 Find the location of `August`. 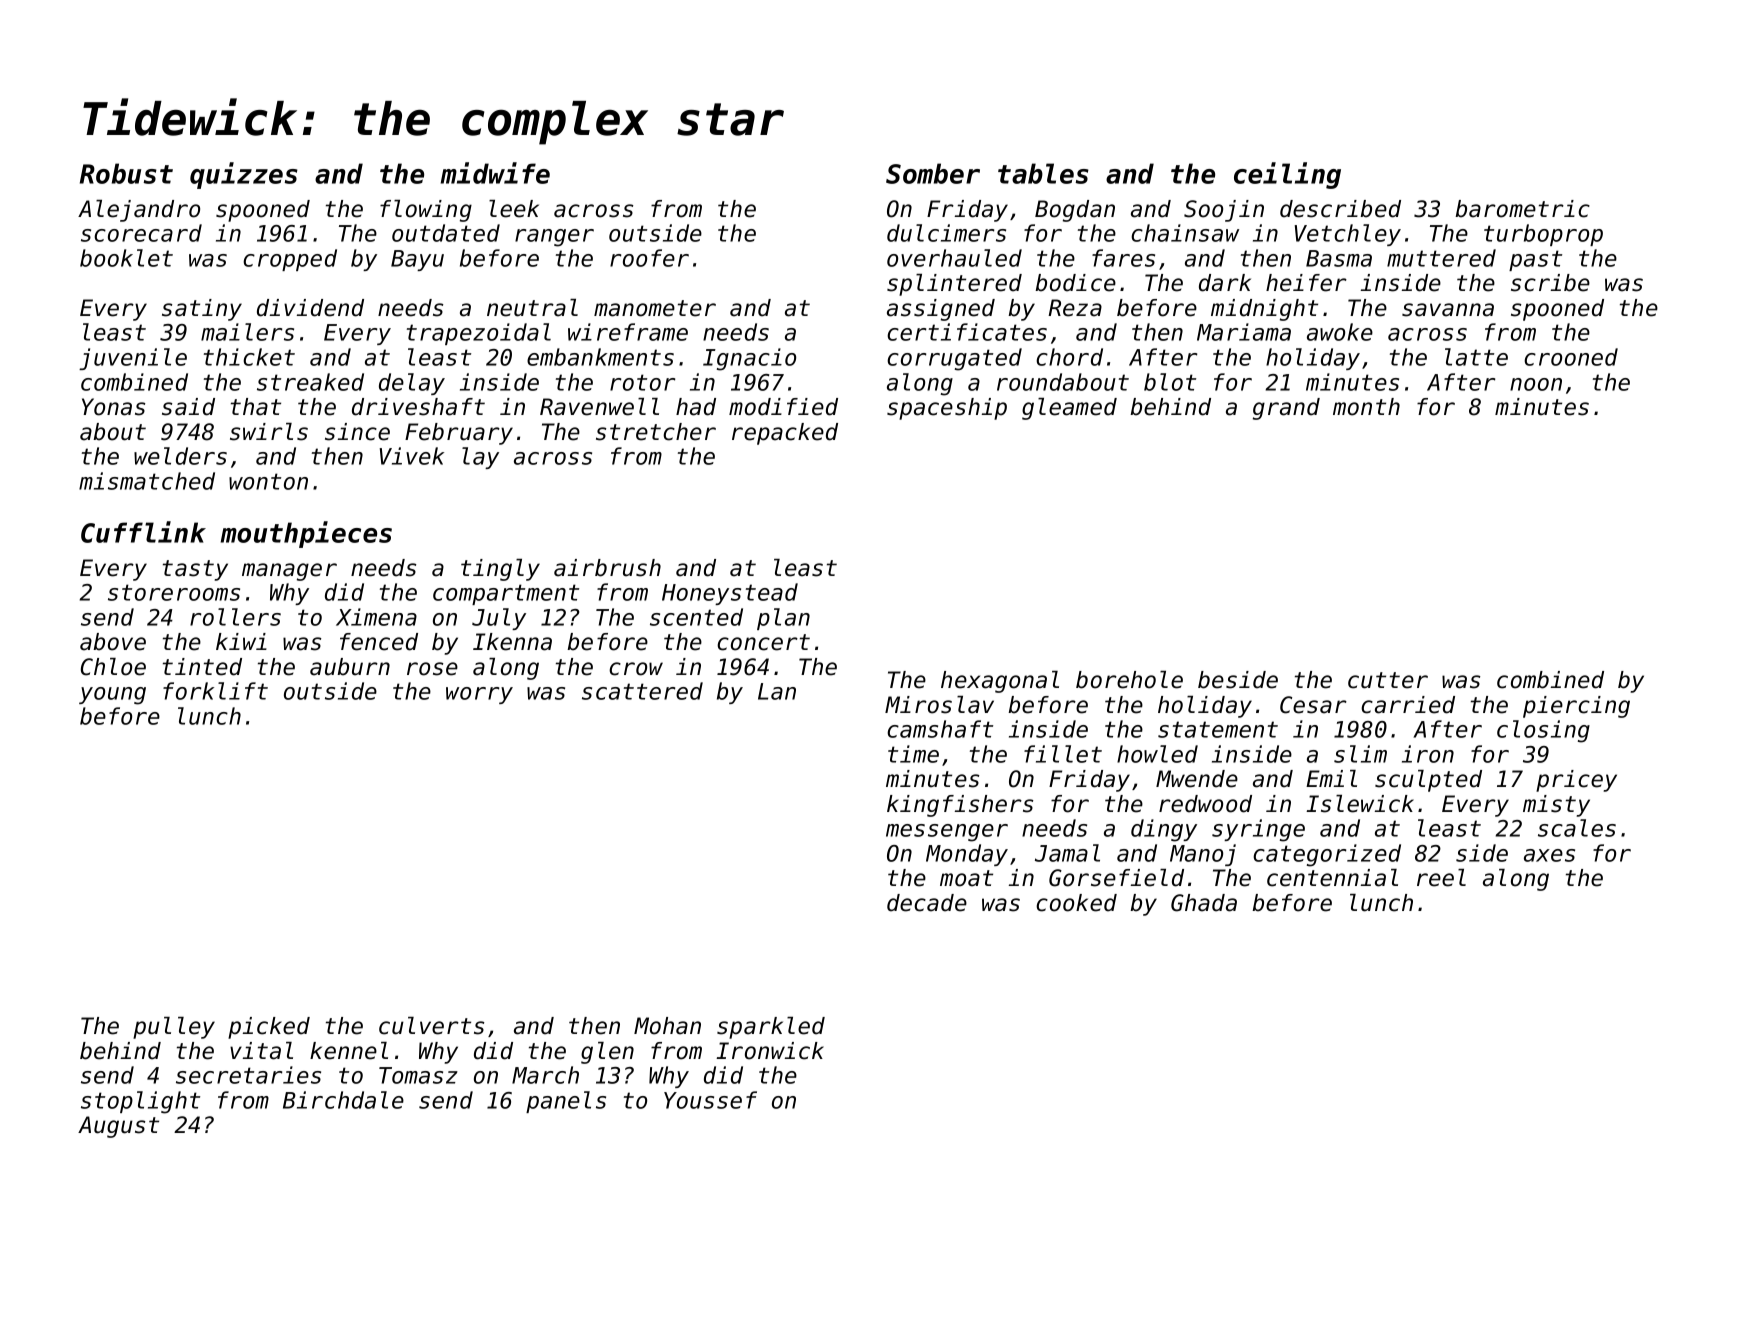

August is located at coordinates (118, 1127).
